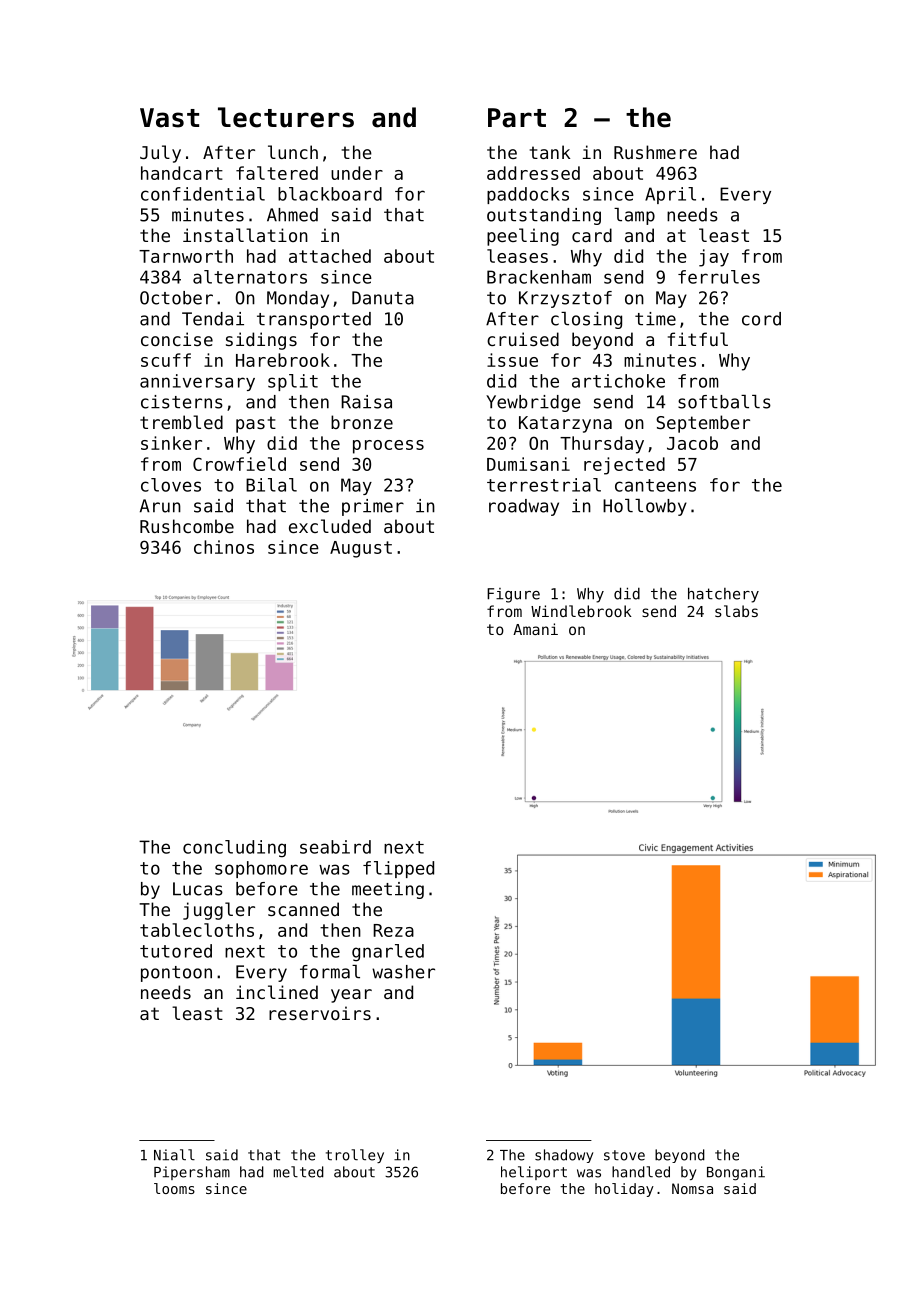  What do you see at coordinates (234, 848) in the screenshot?
I see `concluding` at bounding box center [234, 848].
